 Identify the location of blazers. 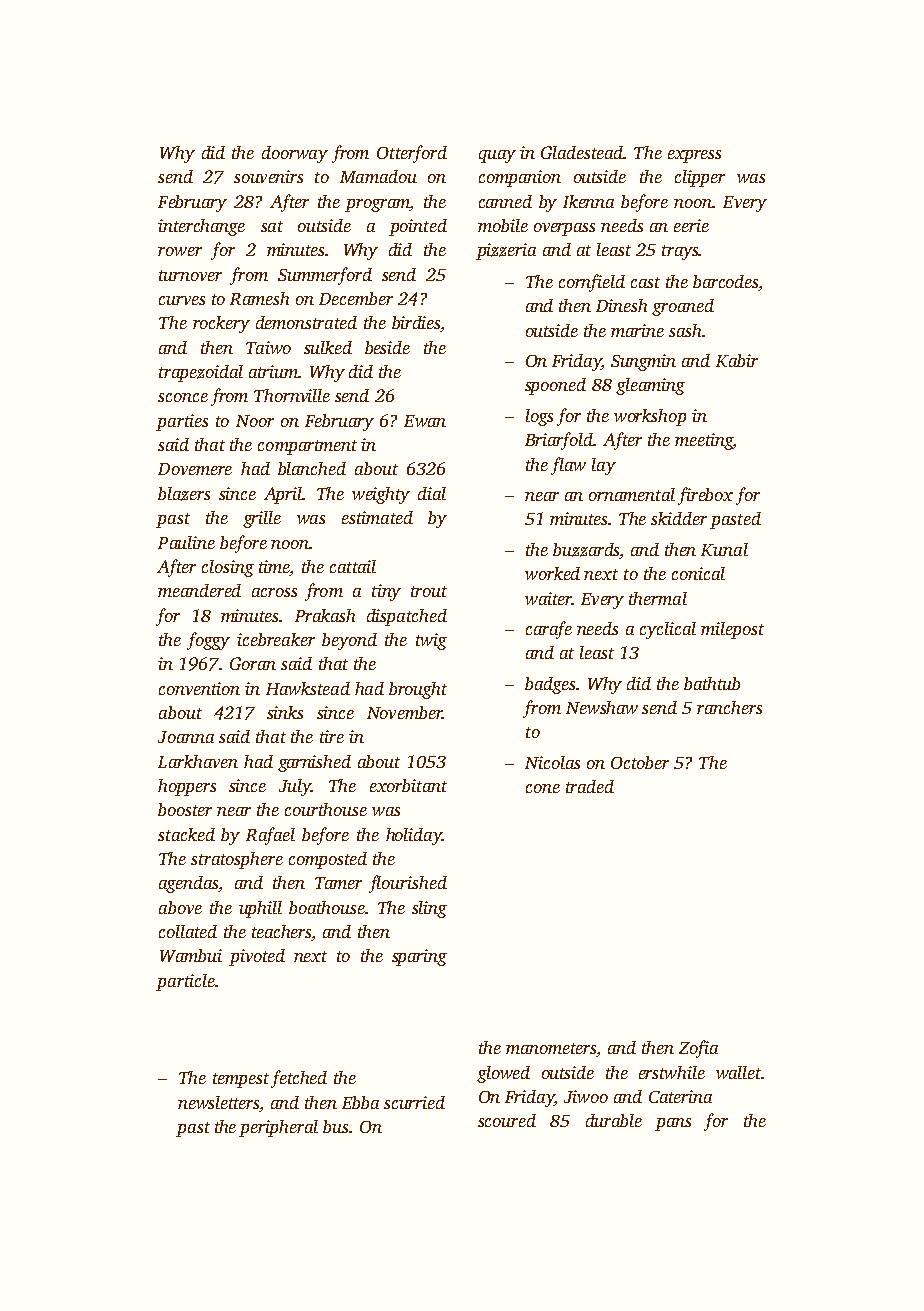
(184, 494).
